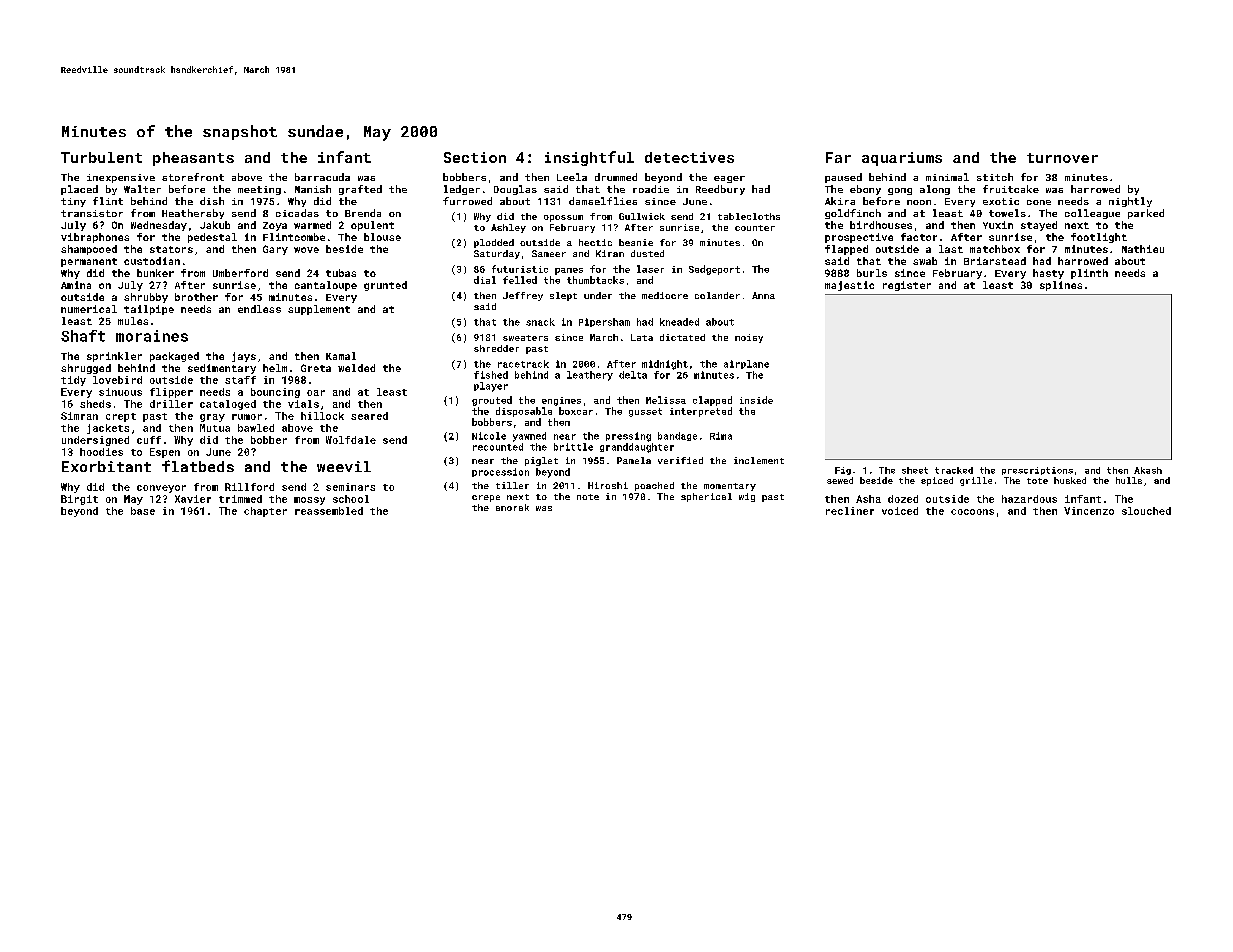 The width and height of the screenshot is (1233, 952). What do you see at coordinates (689, 157) in the screenshot?
I see `detectives` at bounding box center [689, 157].
